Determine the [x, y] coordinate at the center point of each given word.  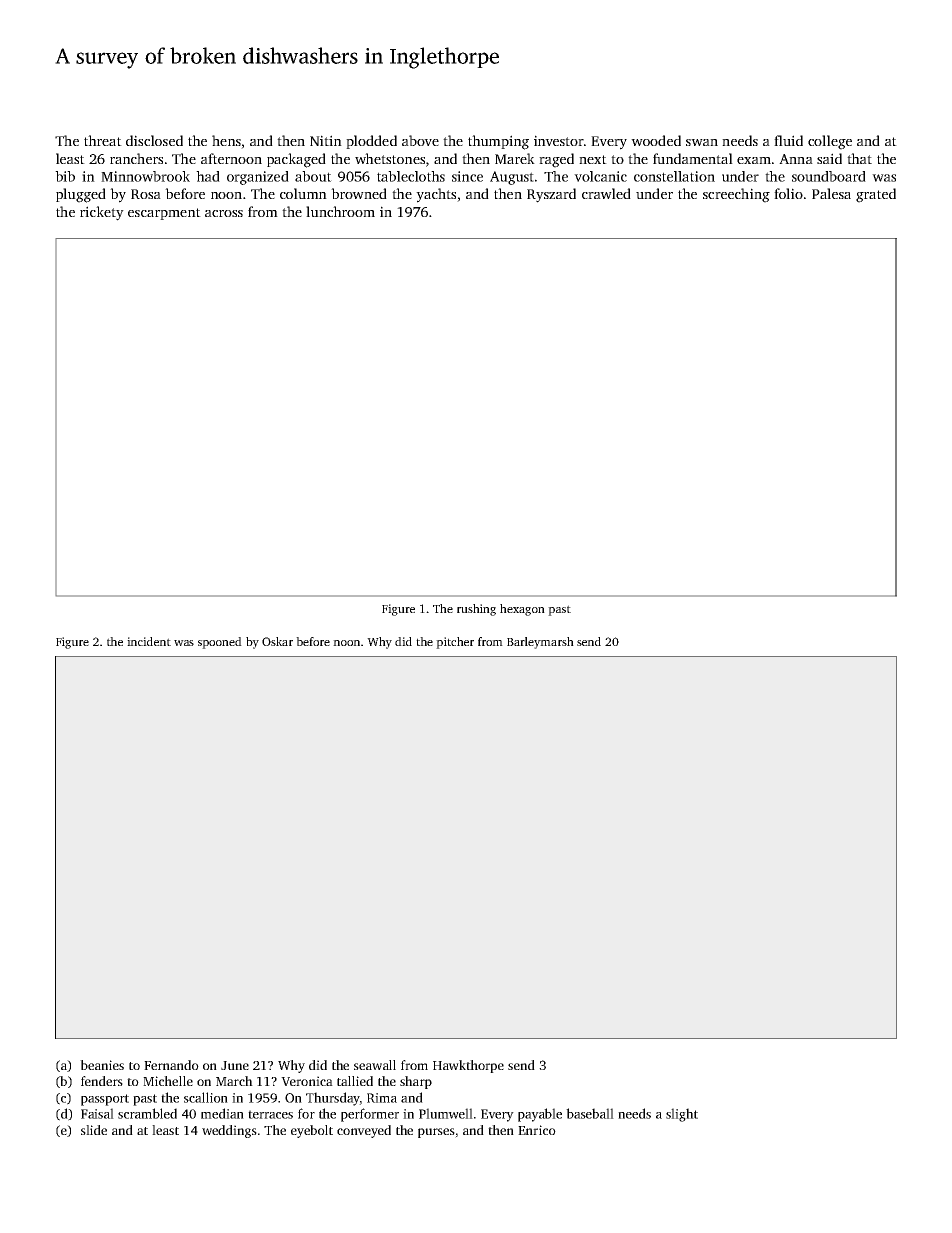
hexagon [522, 610]
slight [682, 1115]
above [420, 140]
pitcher [455, 643]
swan [702, 142]
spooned [220, 643]
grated [876, 195]
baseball [590, 1113]
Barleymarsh [540, 643]
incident [149, 641]
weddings [229, 1131]
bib [65, 176]
